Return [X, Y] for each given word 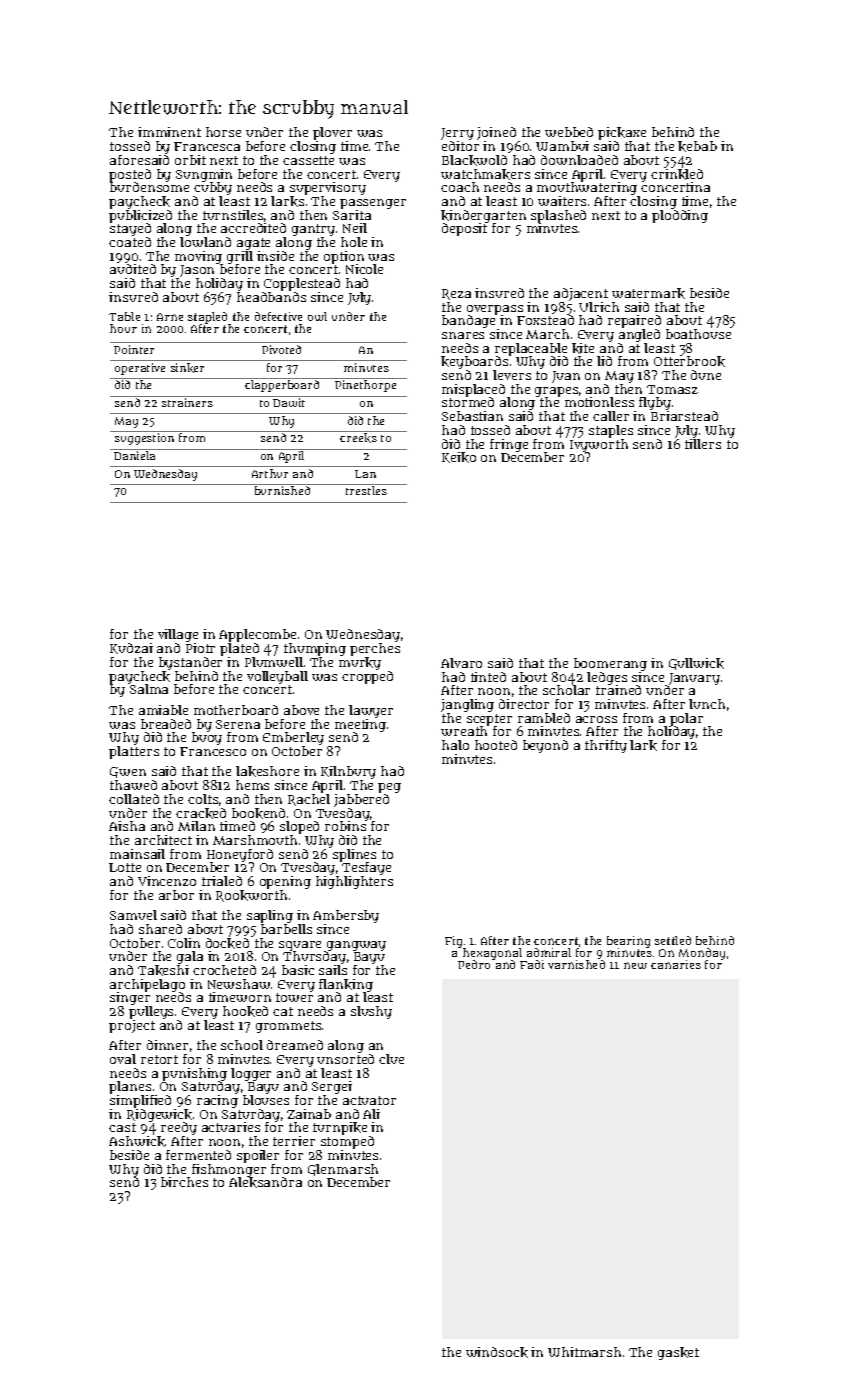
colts [203, 799]
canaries [676, 964]
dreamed [295, 1045]
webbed [569, 132]
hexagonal [492, 955]
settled [673, 940]
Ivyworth [599, 446]
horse [223, 132]
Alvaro [461, 663]
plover [332, 133]
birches [184, 1182]
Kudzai [131, 648]
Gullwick [696, 664]
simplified [140, 1101]
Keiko [459, 457]
